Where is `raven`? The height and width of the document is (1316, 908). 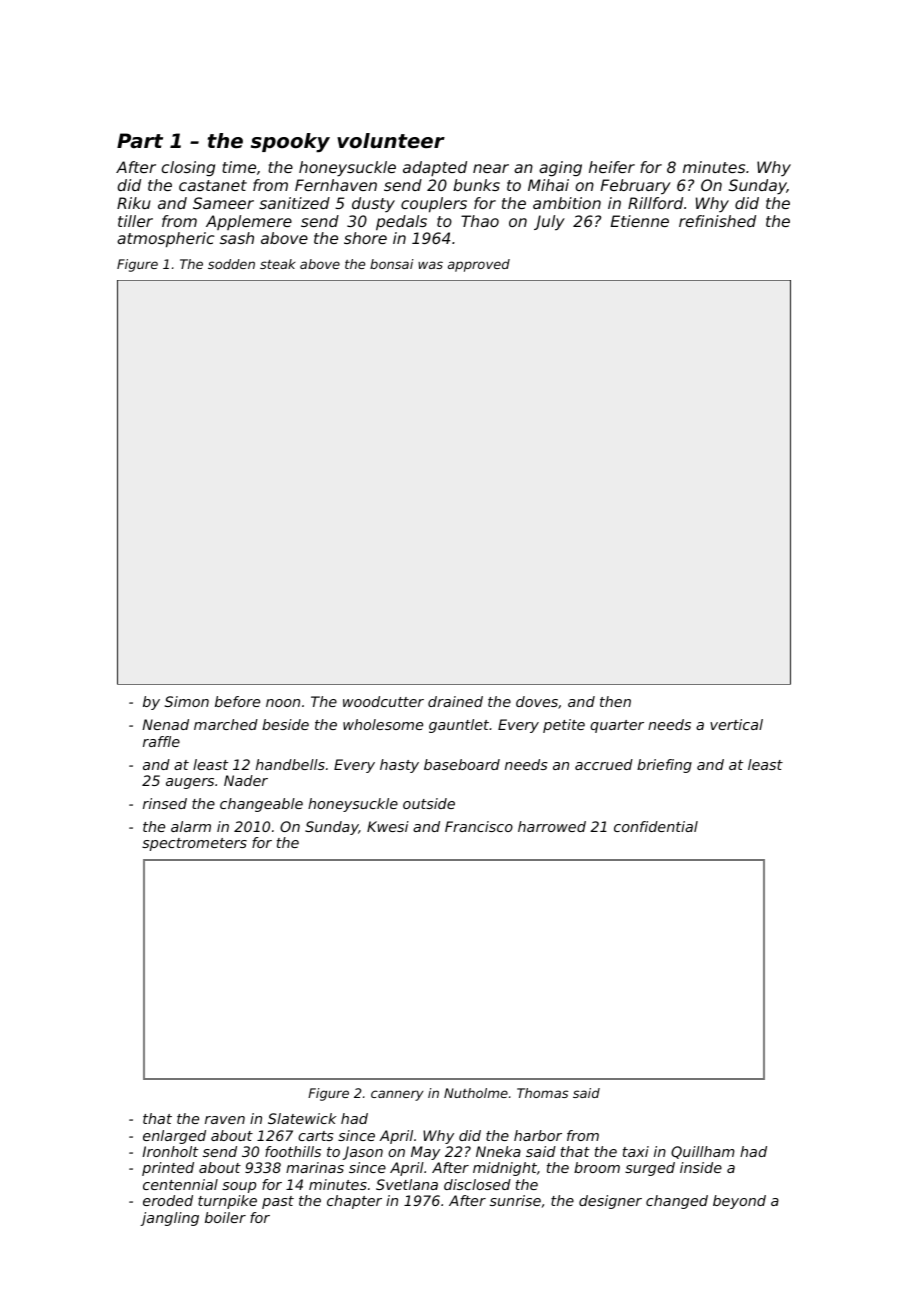 raven is located at coordinates (225, 1120).
